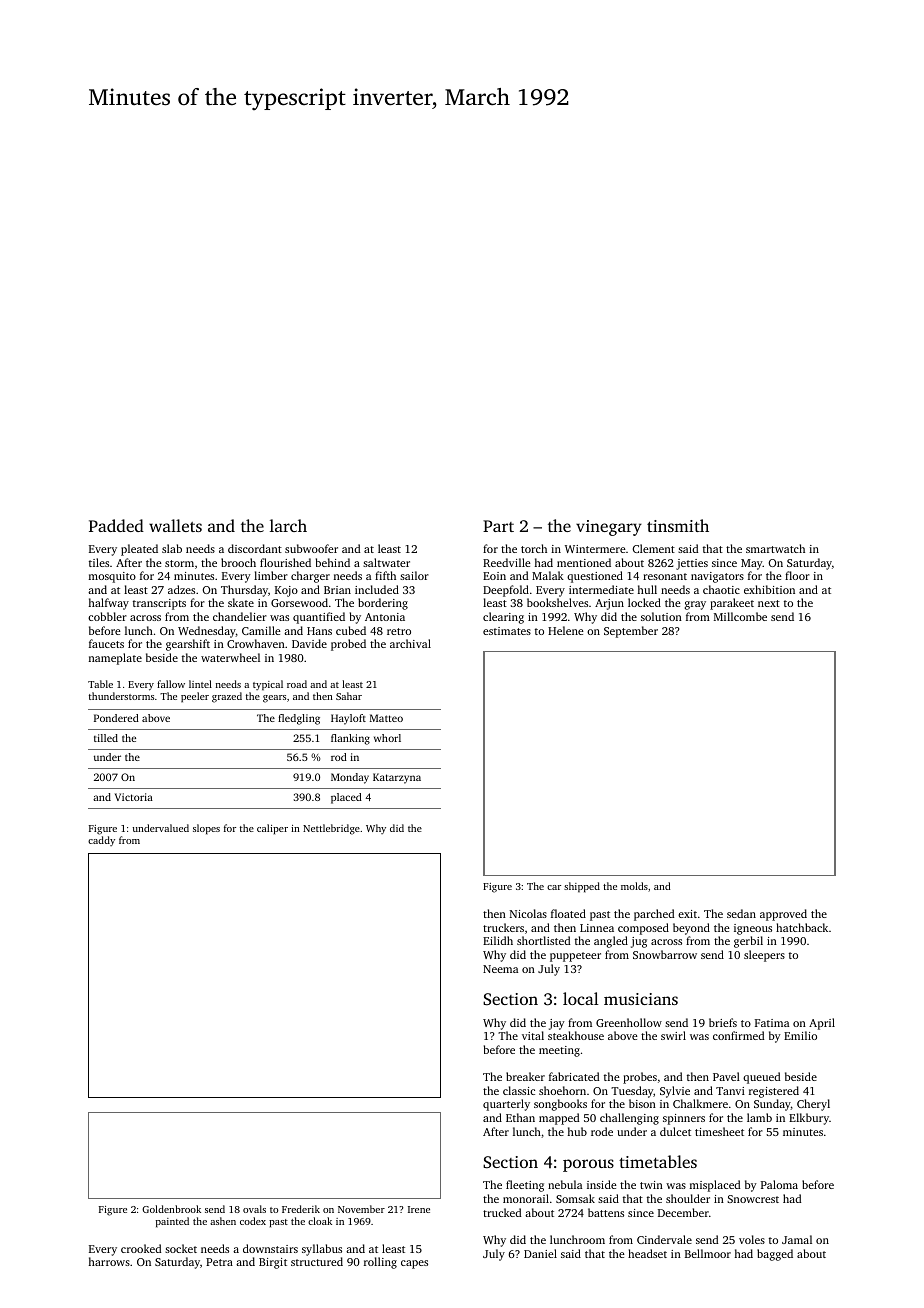 The width and height of the screenshot is (924, 1308). Describe the element at coordinates (540, 1253) in the screenshot. I see `Daniel` at that location.
